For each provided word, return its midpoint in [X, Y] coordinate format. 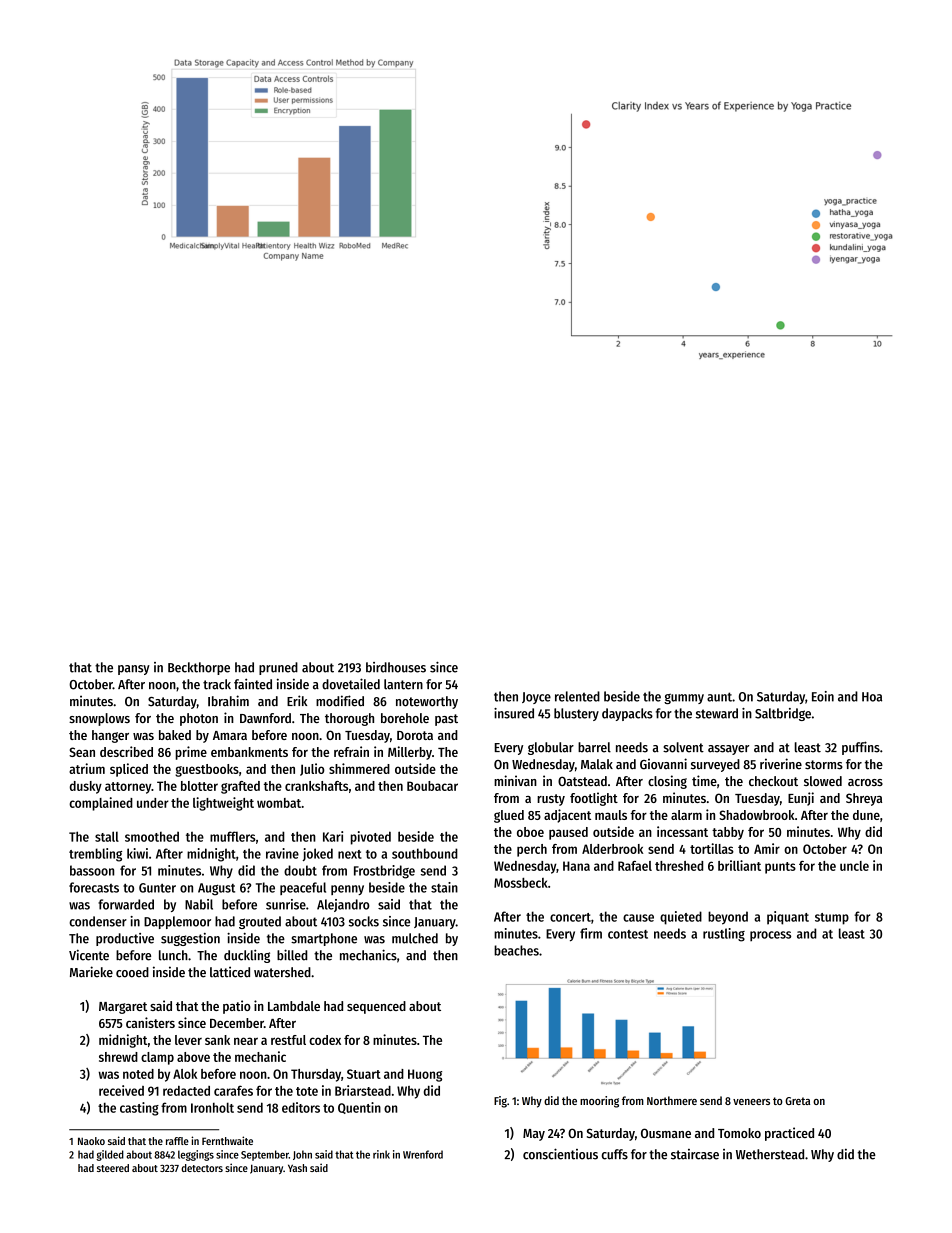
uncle [854, 866]
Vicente [89, 955]
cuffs [614, 1154]
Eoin [823, 696]
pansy [134, 670]
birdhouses [396, 667]
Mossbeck [521, 883]
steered [113, 1168]
